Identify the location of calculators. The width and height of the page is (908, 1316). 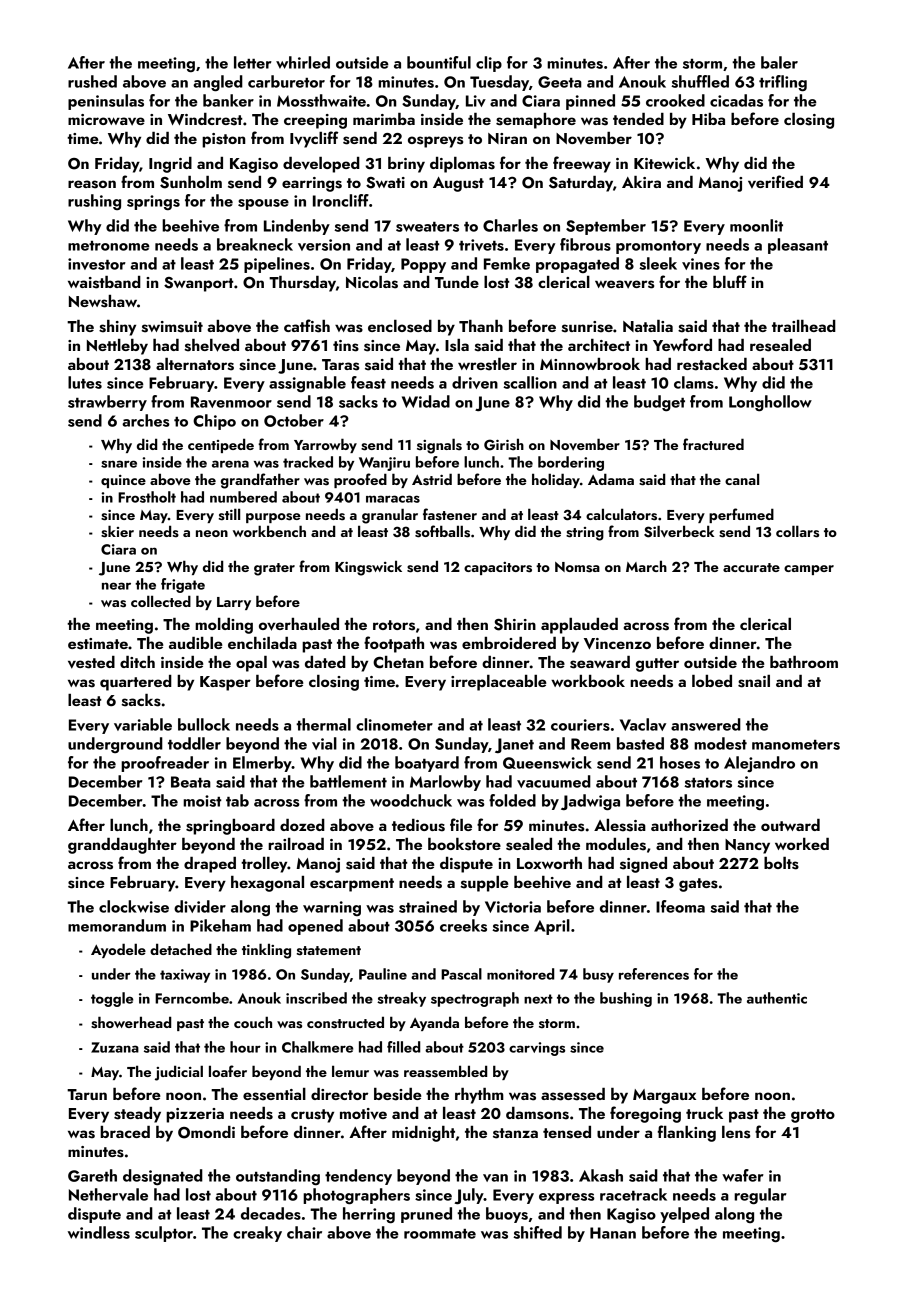
(621, 514).
